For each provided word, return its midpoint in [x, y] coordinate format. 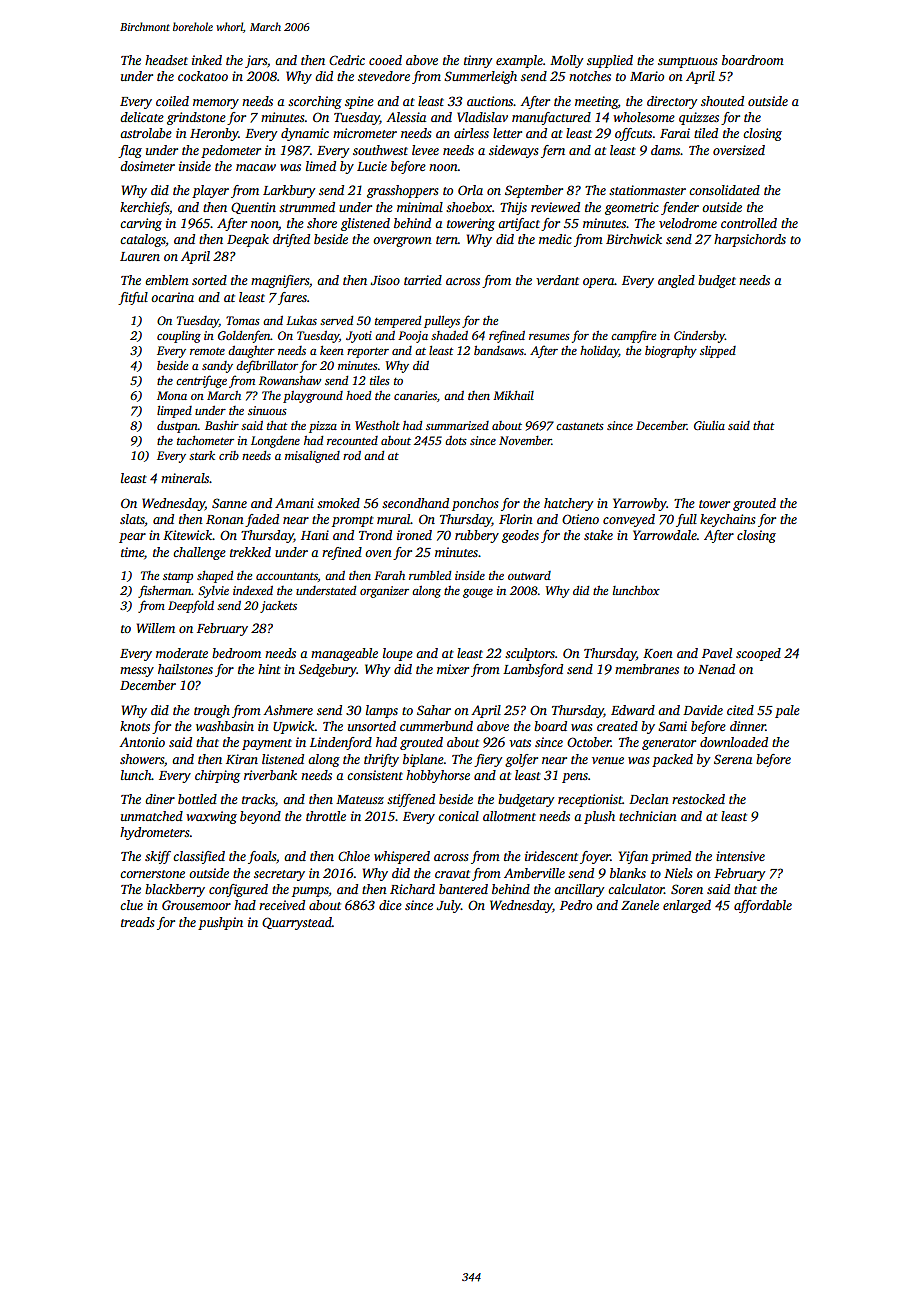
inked [207, 60]
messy [137, 672]
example [519, 61]
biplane [423, 760]
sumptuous [687, 62]
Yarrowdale [665, 535]
